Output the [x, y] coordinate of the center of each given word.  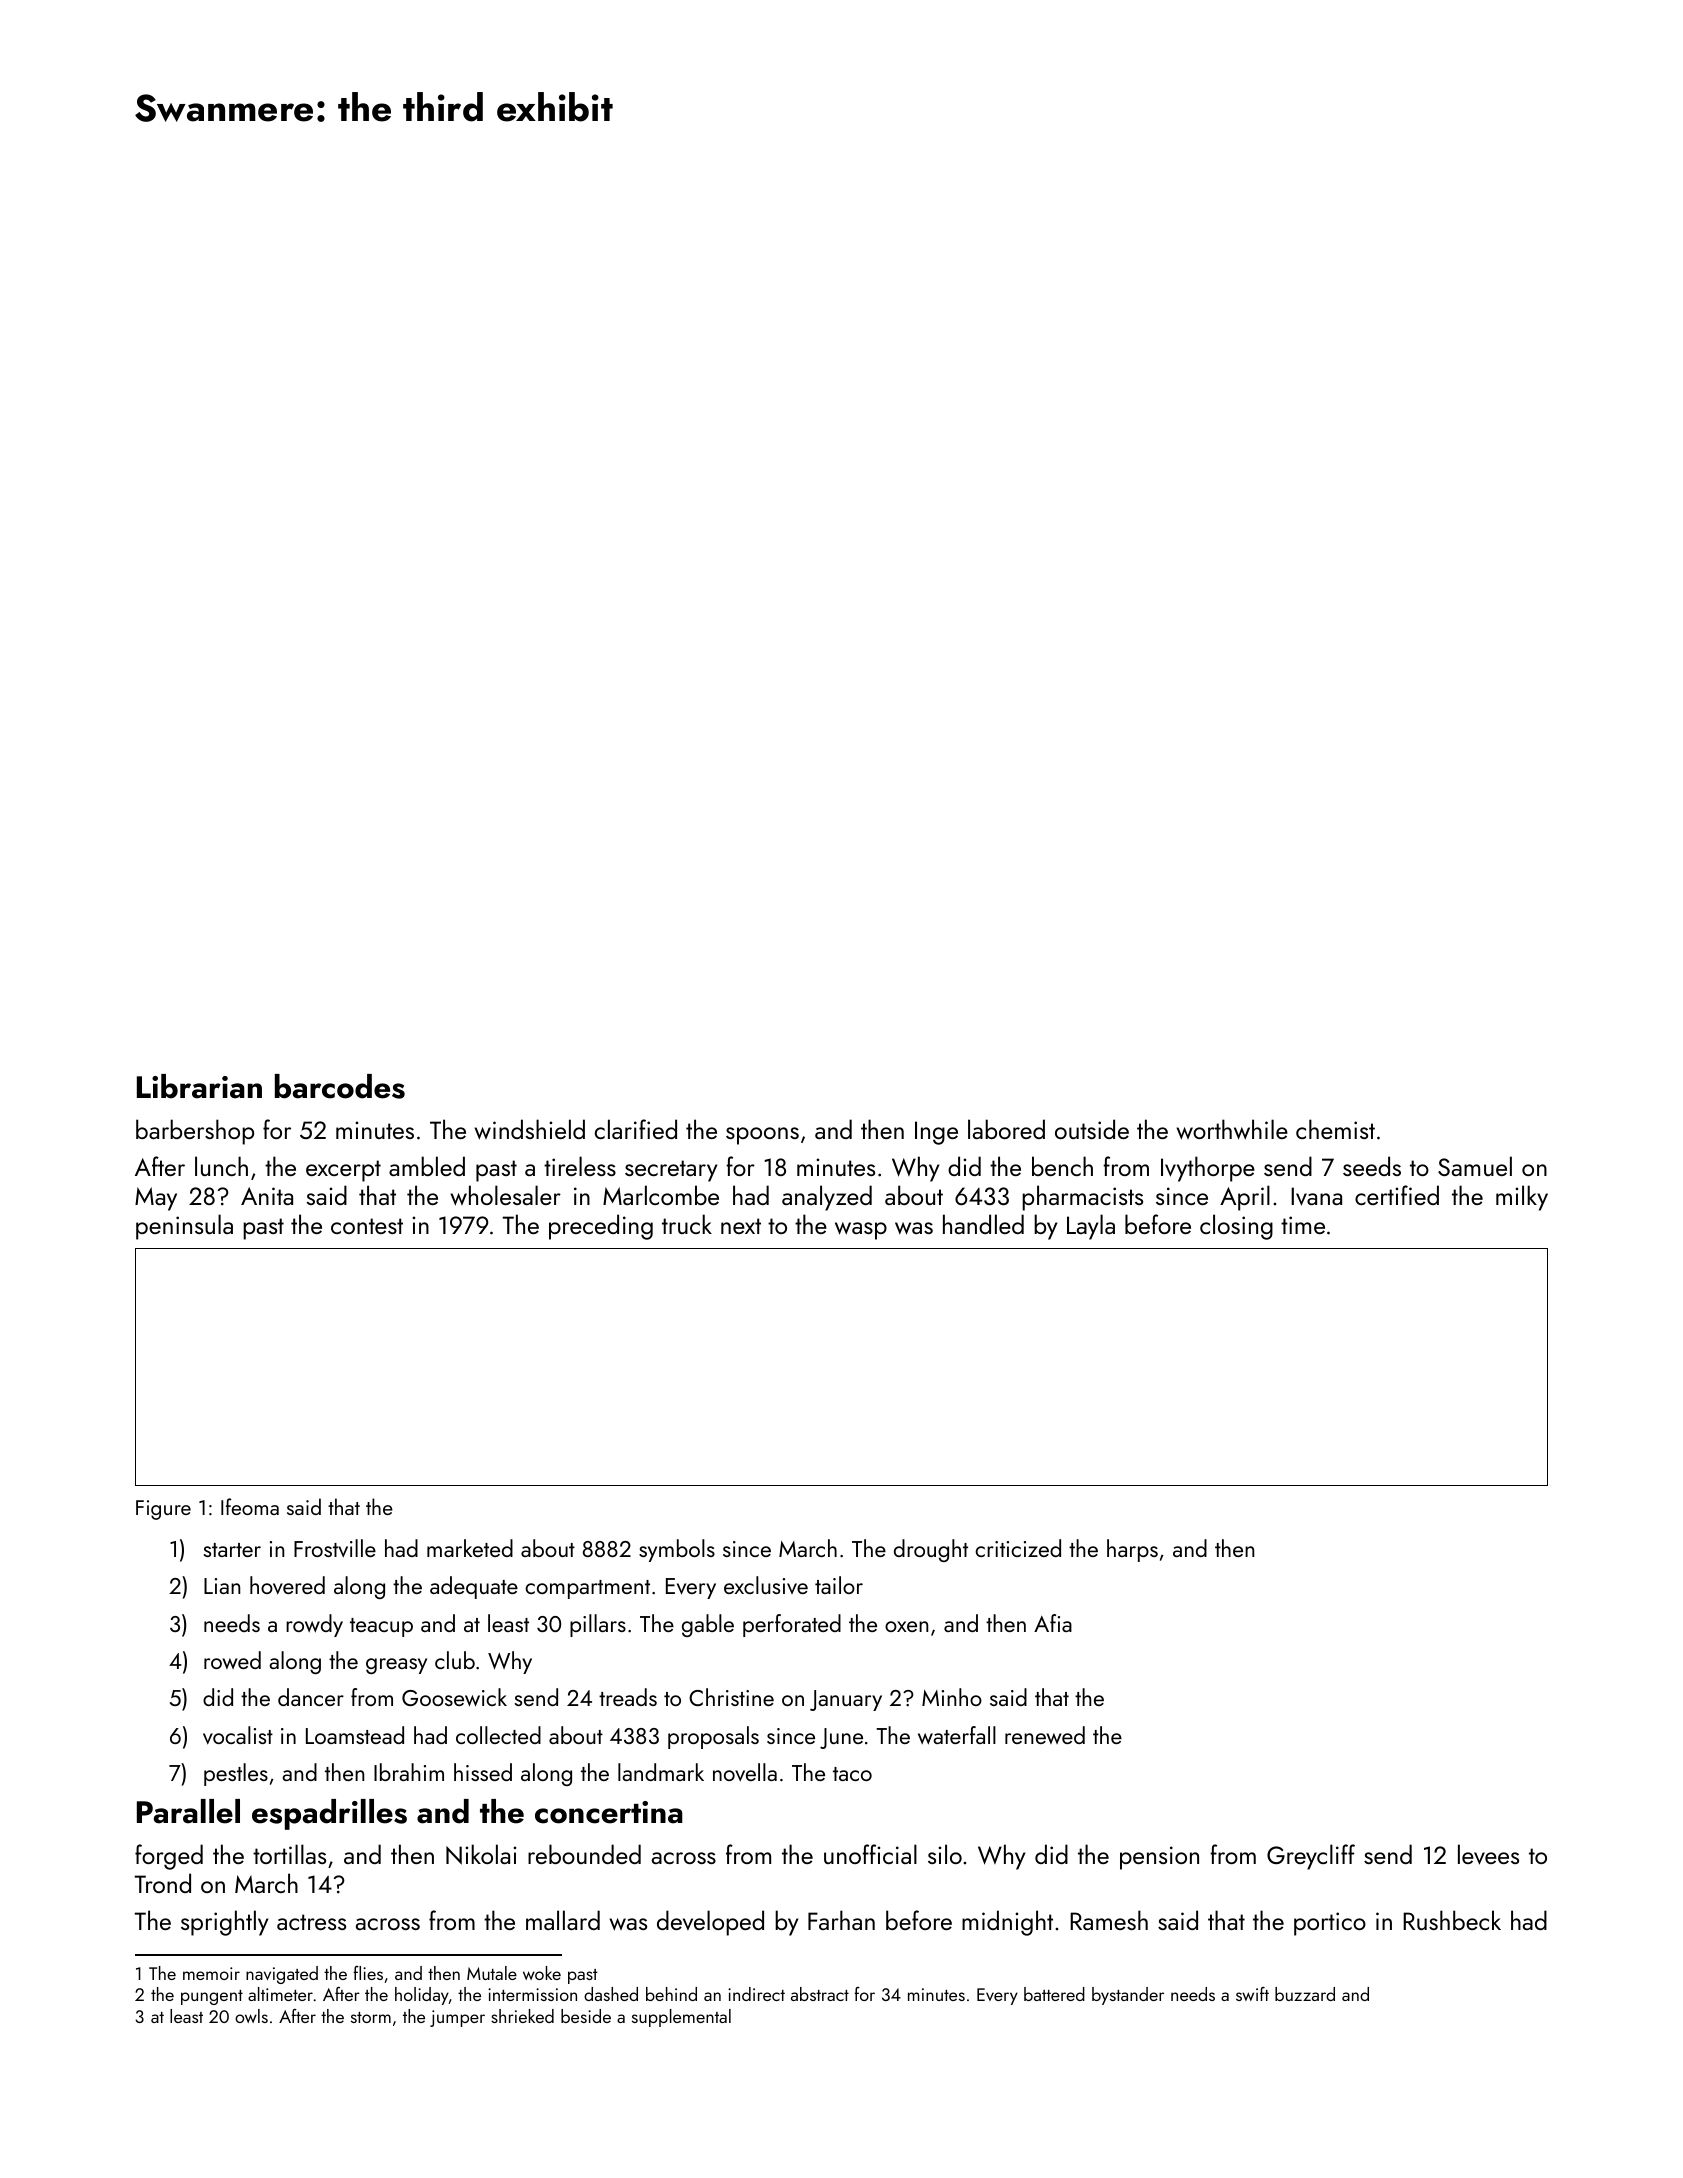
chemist [1335, 1129]
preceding [601, 1227]
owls [251, 2016]
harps [1132, 1550]
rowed [232, 1660]
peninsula [184, 1227]
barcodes [340, 1086]
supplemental [681, 2018]
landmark [661, 1772]
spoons [762, 1136]
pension [1159, 1858]
